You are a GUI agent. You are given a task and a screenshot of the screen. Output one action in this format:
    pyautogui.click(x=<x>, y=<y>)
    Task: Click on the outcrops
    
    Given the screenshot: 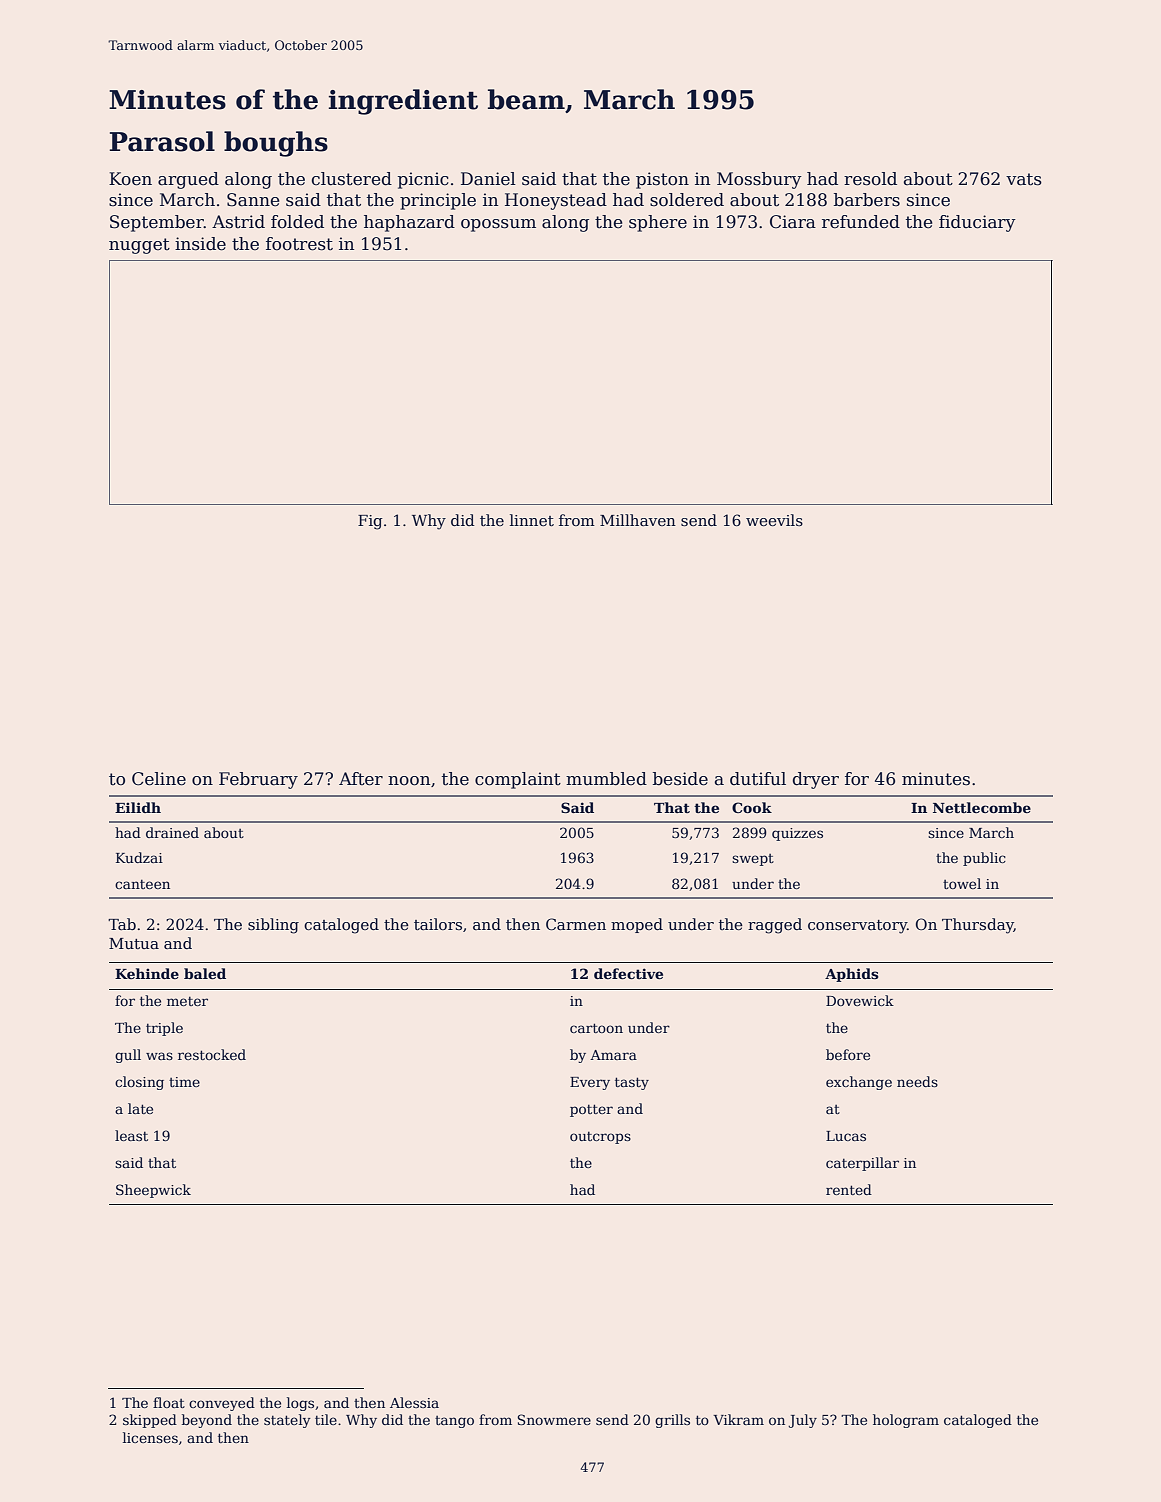 What is the action you would take?
    pyautogui.click(x=600, y=1138)
